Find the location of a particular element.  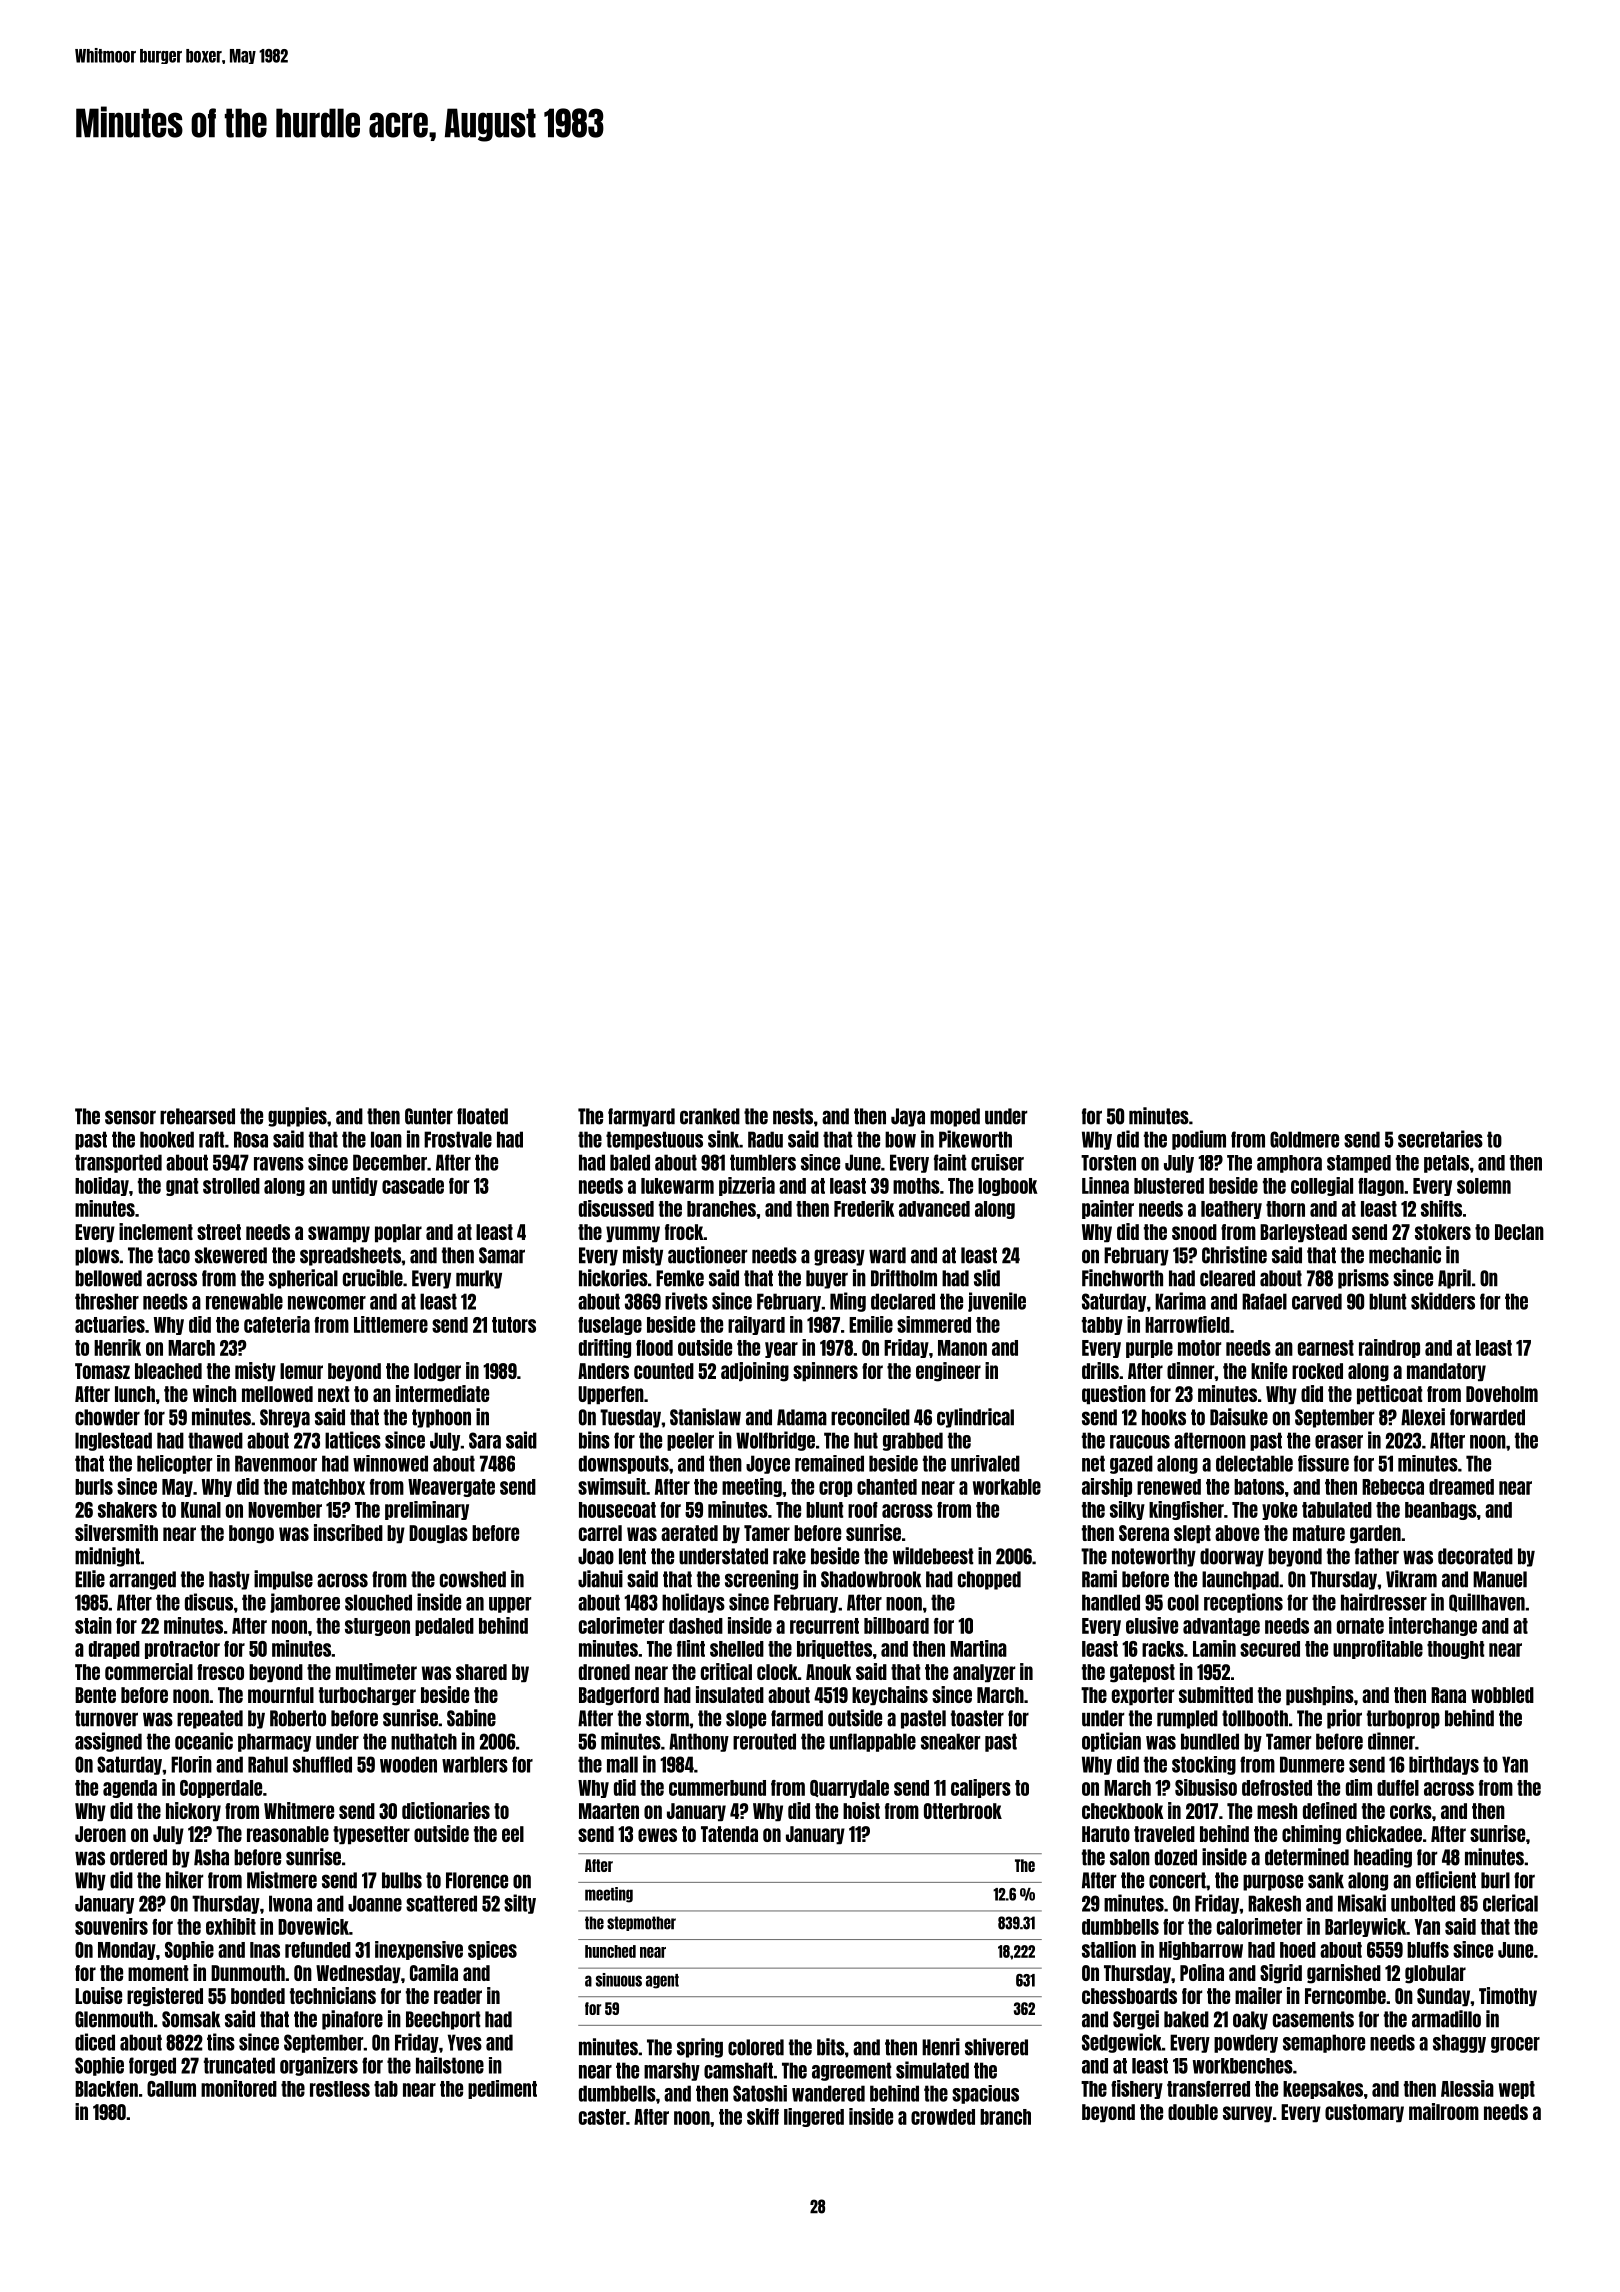

unprofitable is located at coordinates (1378, 1649).
